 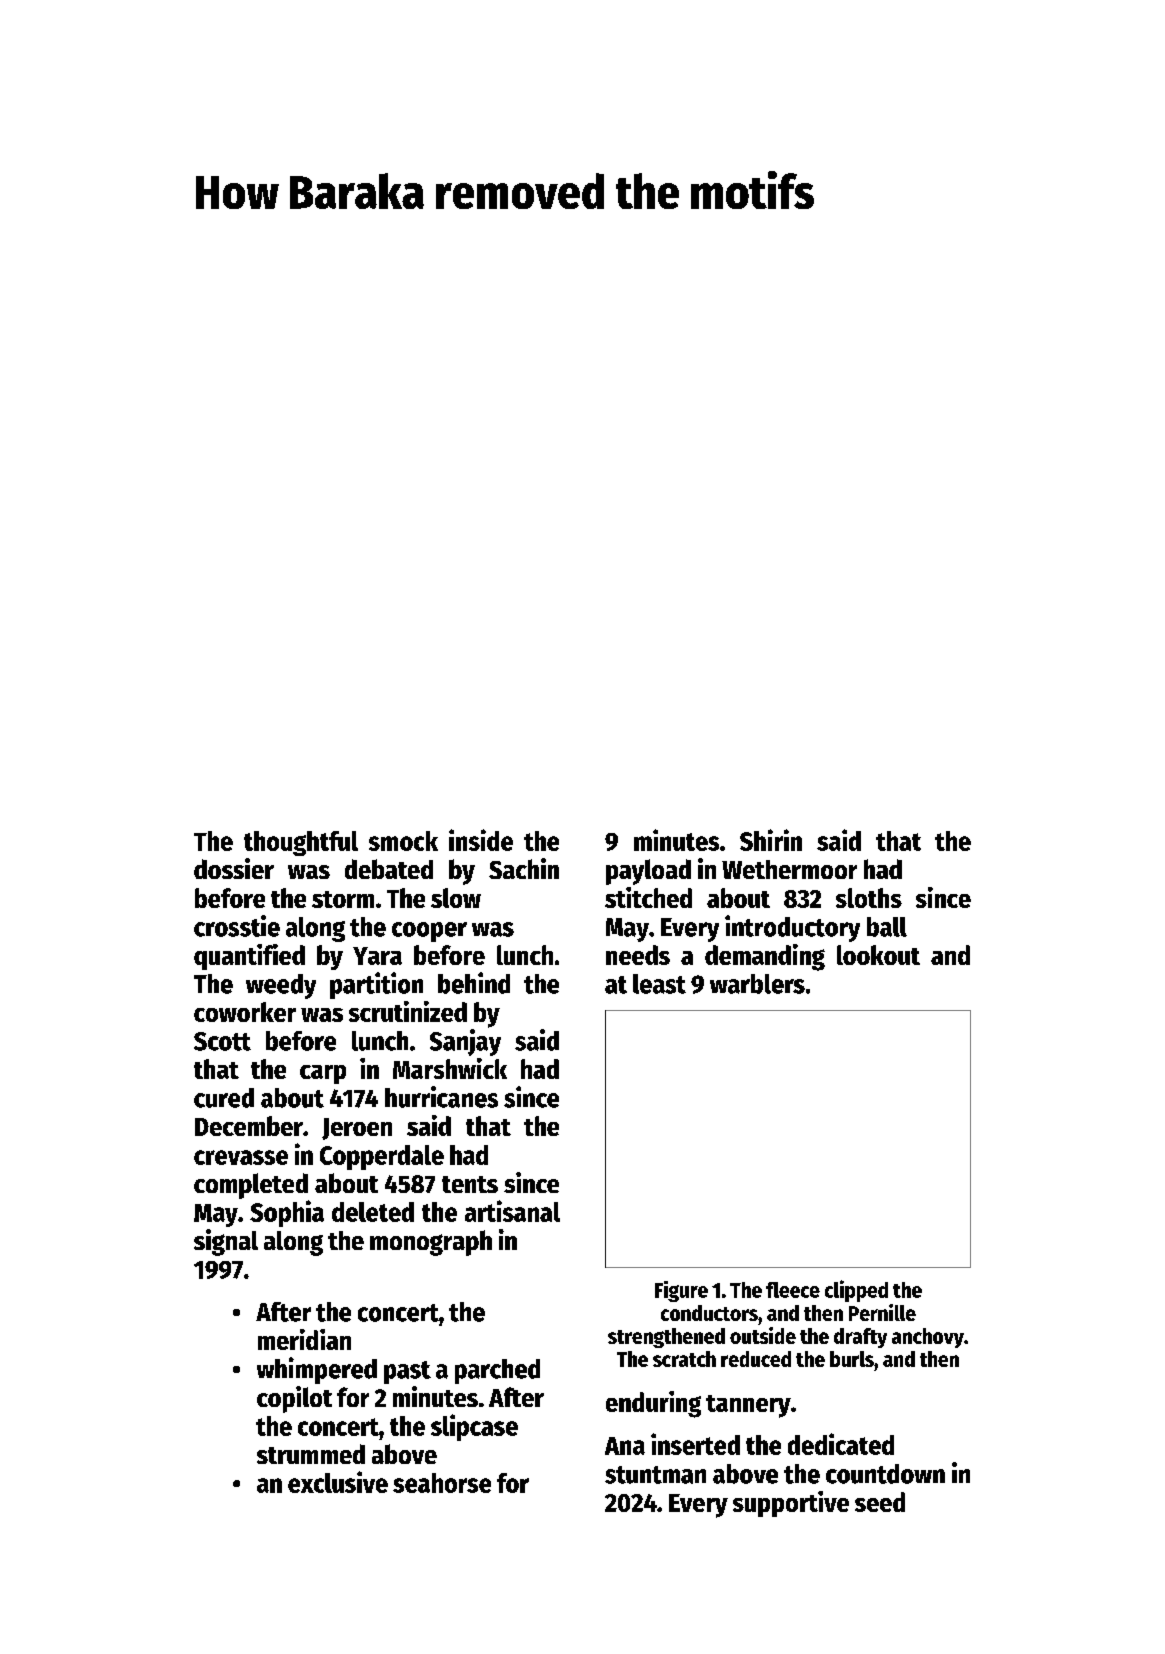 I want to click on warblers, so click(x=757, y=984).
